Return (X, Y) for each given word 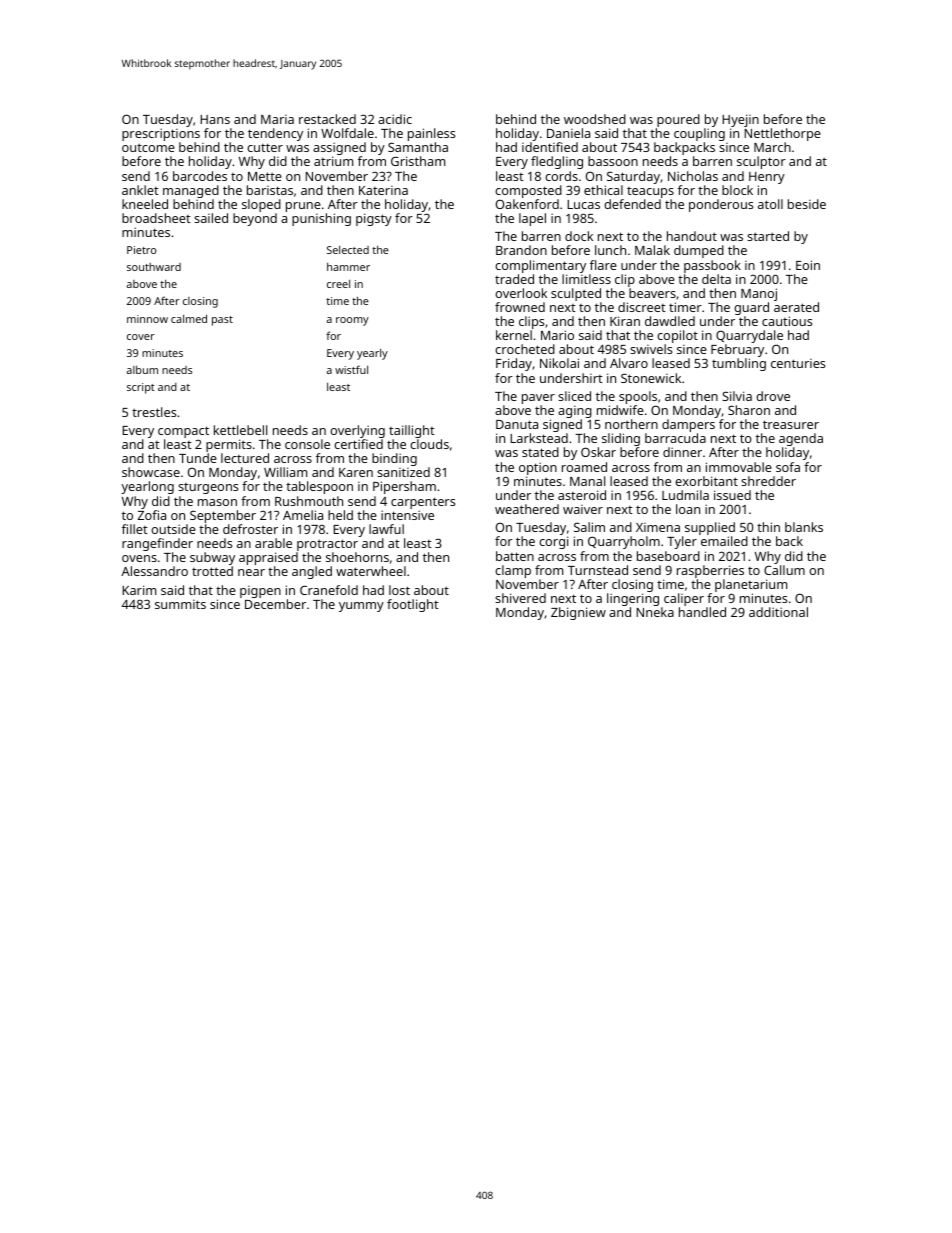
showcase (151, 472)
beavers (652, 293)
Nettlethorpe (782, 134)
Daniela (568, 133)
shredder (768, 481)
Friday (514, 364)
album (142, 370)
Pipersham (404, 487)
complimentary (540, 266)
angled (312, 572)
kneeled (145, 204)
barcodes (200, 176)
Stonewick (651, 378)
